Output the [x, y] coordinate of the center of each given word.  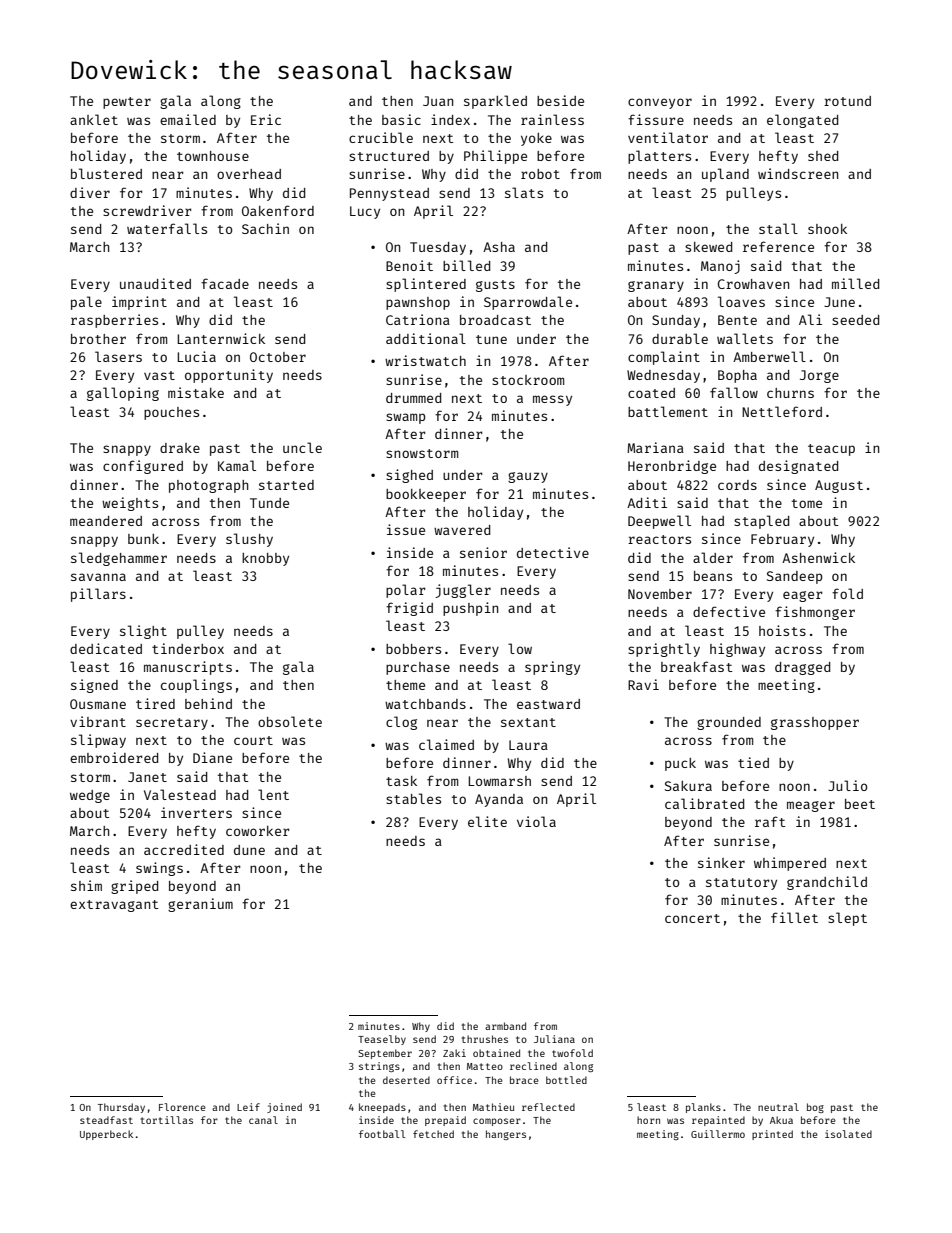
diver [90, 192]
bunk [143, 539]
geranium [200, 905]
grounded [729, 723]
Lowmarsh [499, 781]
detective [553, 552]
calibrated [704, 803]
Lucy [365, 212]
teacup [831, 450]
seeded [855, 320]
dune [249, 850]
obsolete [290, 721]
